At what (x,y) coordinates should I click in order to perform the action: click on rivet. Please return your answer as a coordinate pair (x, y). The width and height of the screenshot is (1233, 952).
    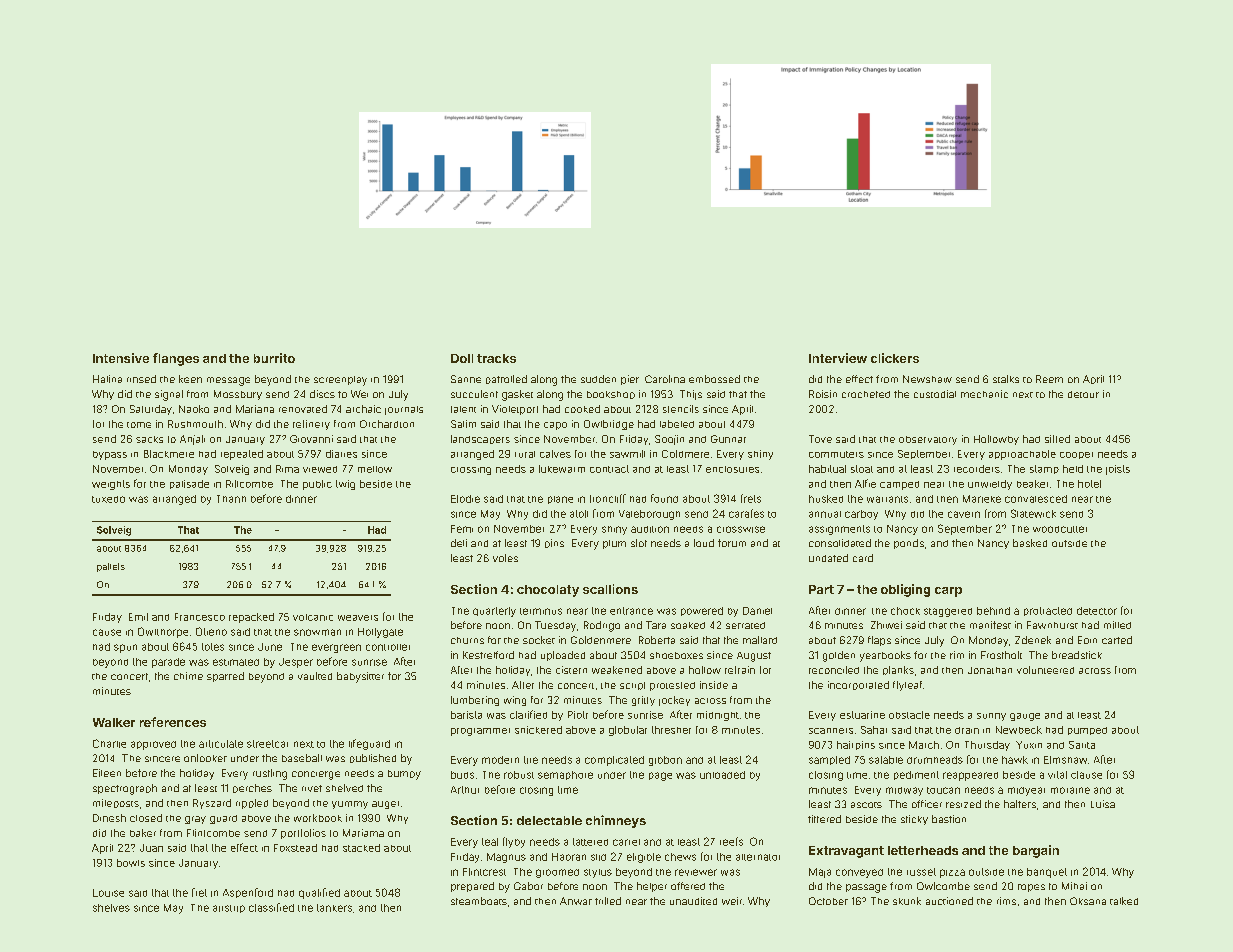
    Looking at the image, I should click on (312, 788).
